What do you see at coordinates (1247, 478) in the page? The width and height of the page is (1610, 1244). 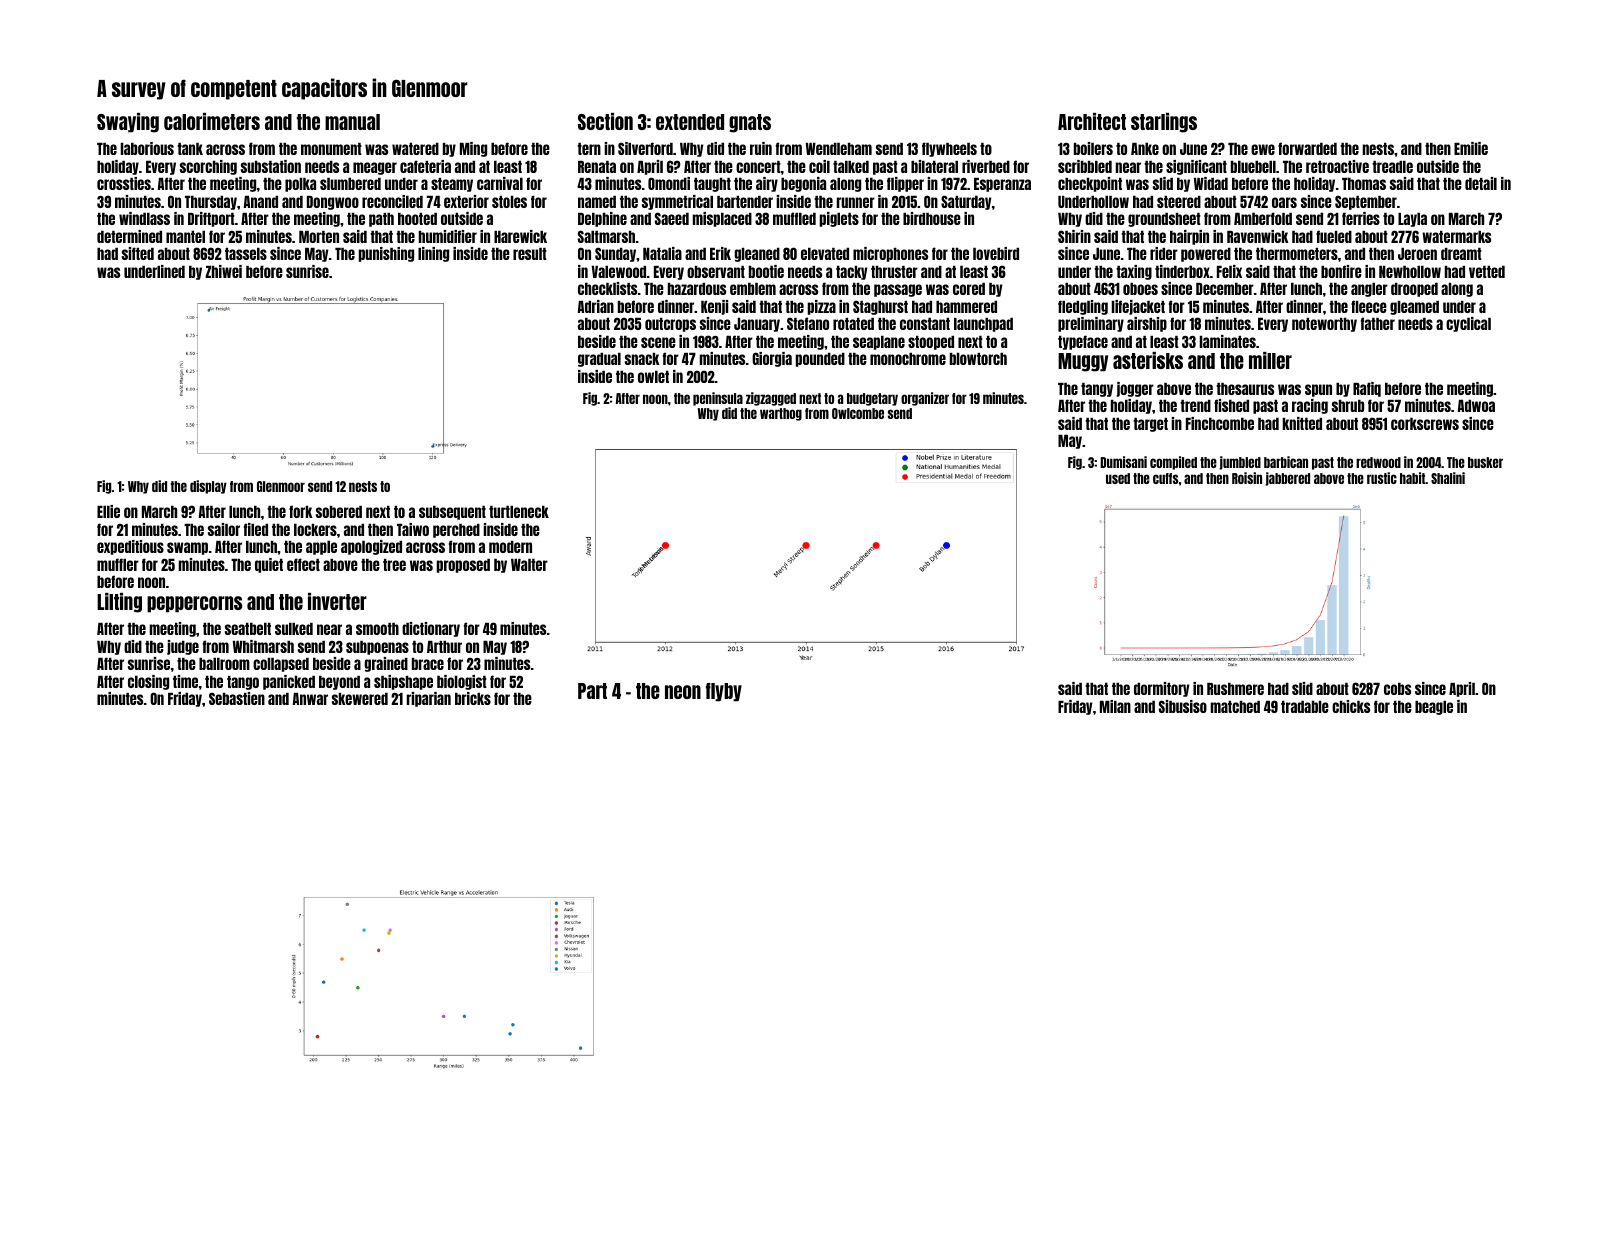 I see `Roisin` at bounding box center [1247, 478].
